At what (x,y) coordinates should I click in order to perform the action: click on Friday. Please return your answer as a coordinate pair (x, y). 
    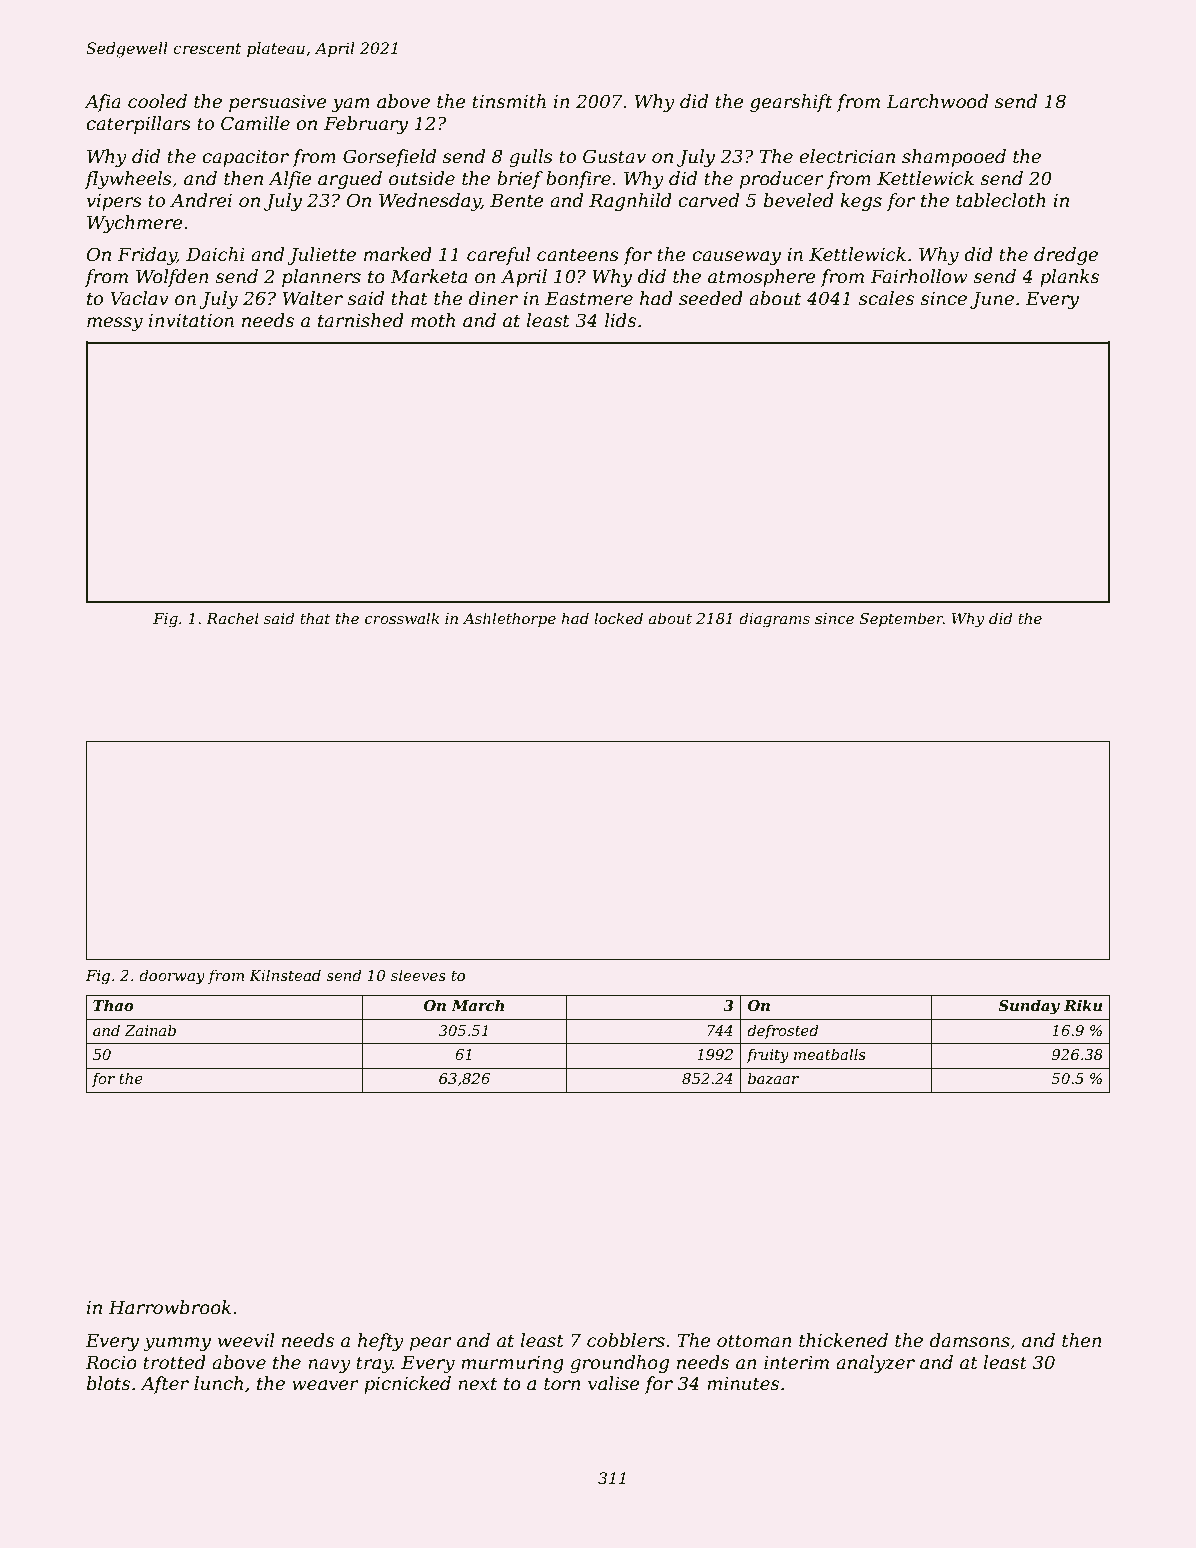
    Looking at the image, I should click on (147, 256).
